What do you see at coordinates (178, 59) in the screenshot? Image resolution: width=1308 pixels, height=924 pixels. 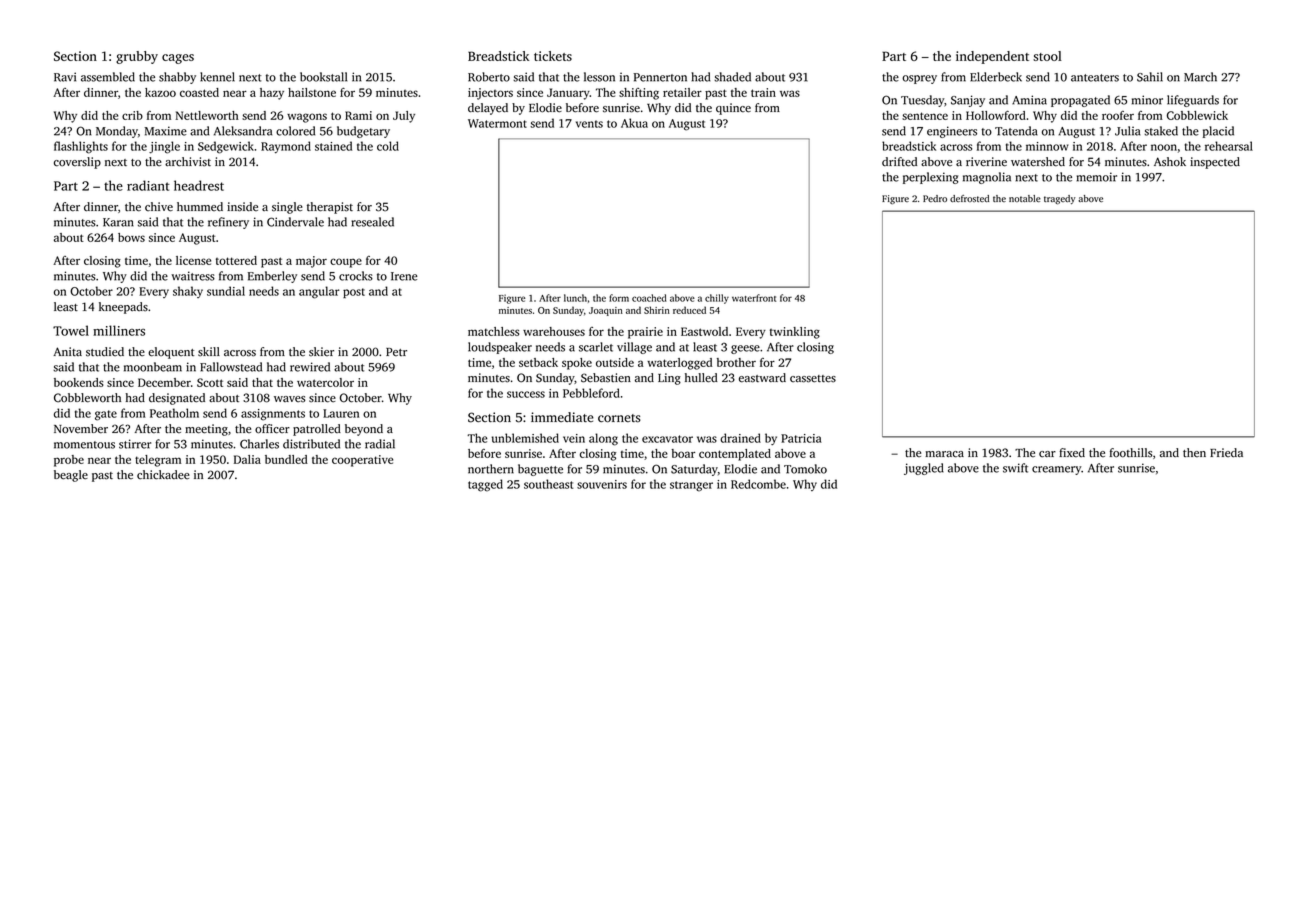 I see `cages` at bounding box center [178, 59].
